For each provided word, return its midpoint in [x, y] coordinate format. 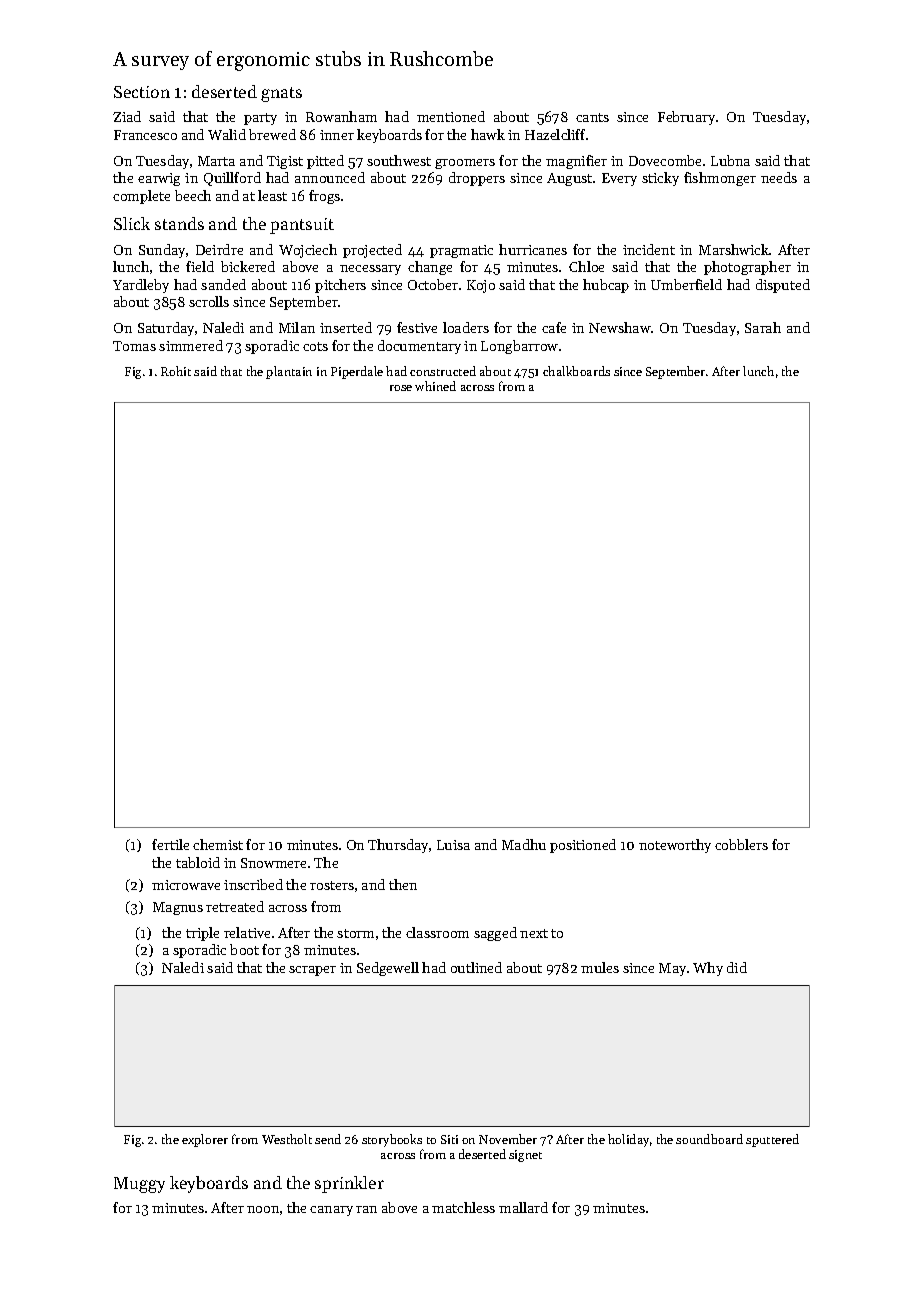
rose [401, 388]
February [686, 118]
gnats [281, 94]
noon [263, 1209]
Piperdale [357, 372]
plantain [289, 372]
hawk [488, 134]
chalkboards [576, 371]
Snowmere [273, 863]
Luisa [453, 845]
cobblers [741, 844]
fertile [170, 844]
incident [649, 249]
